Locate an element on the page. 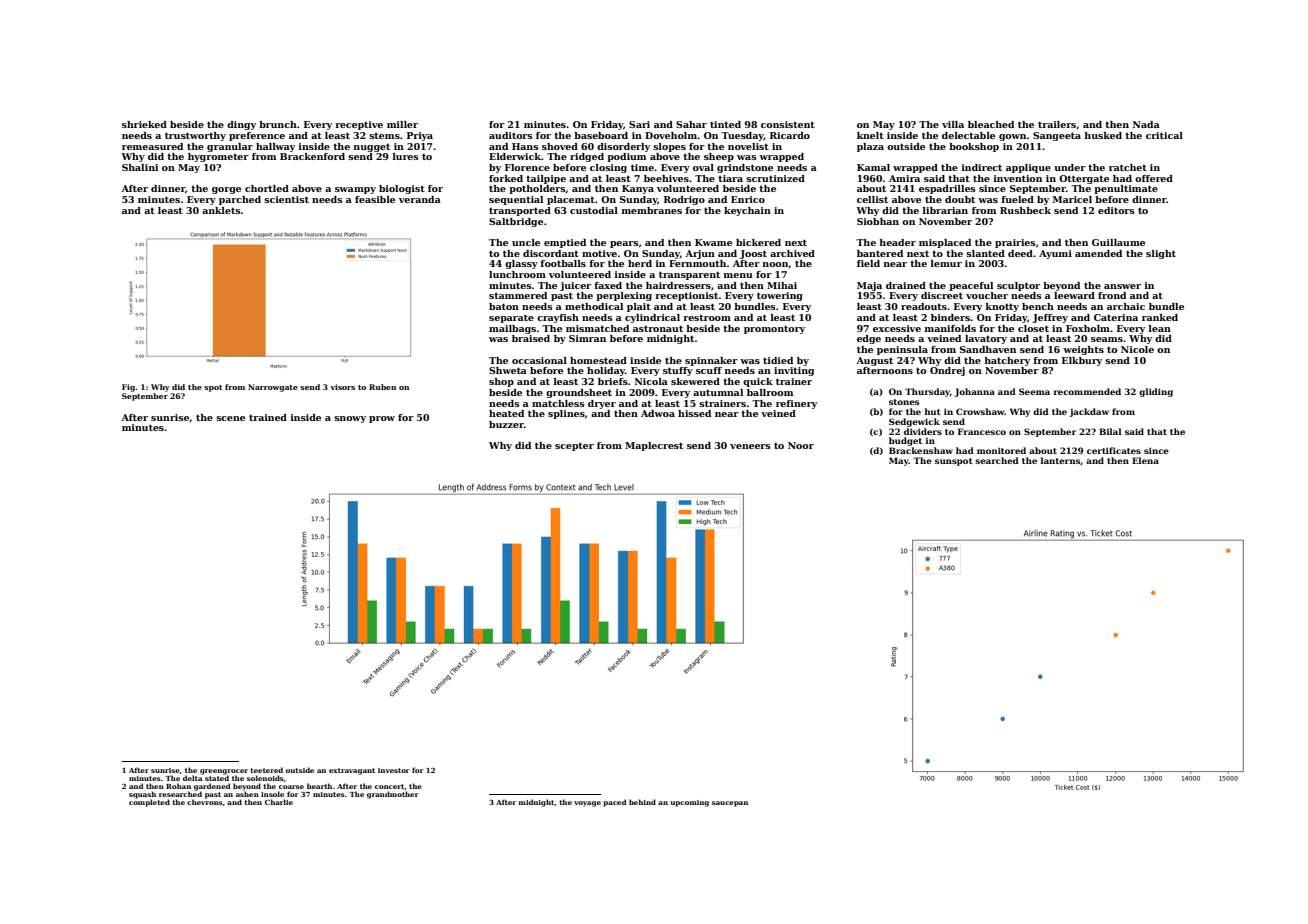  lanterns is located at coordinates (1060, 460).
